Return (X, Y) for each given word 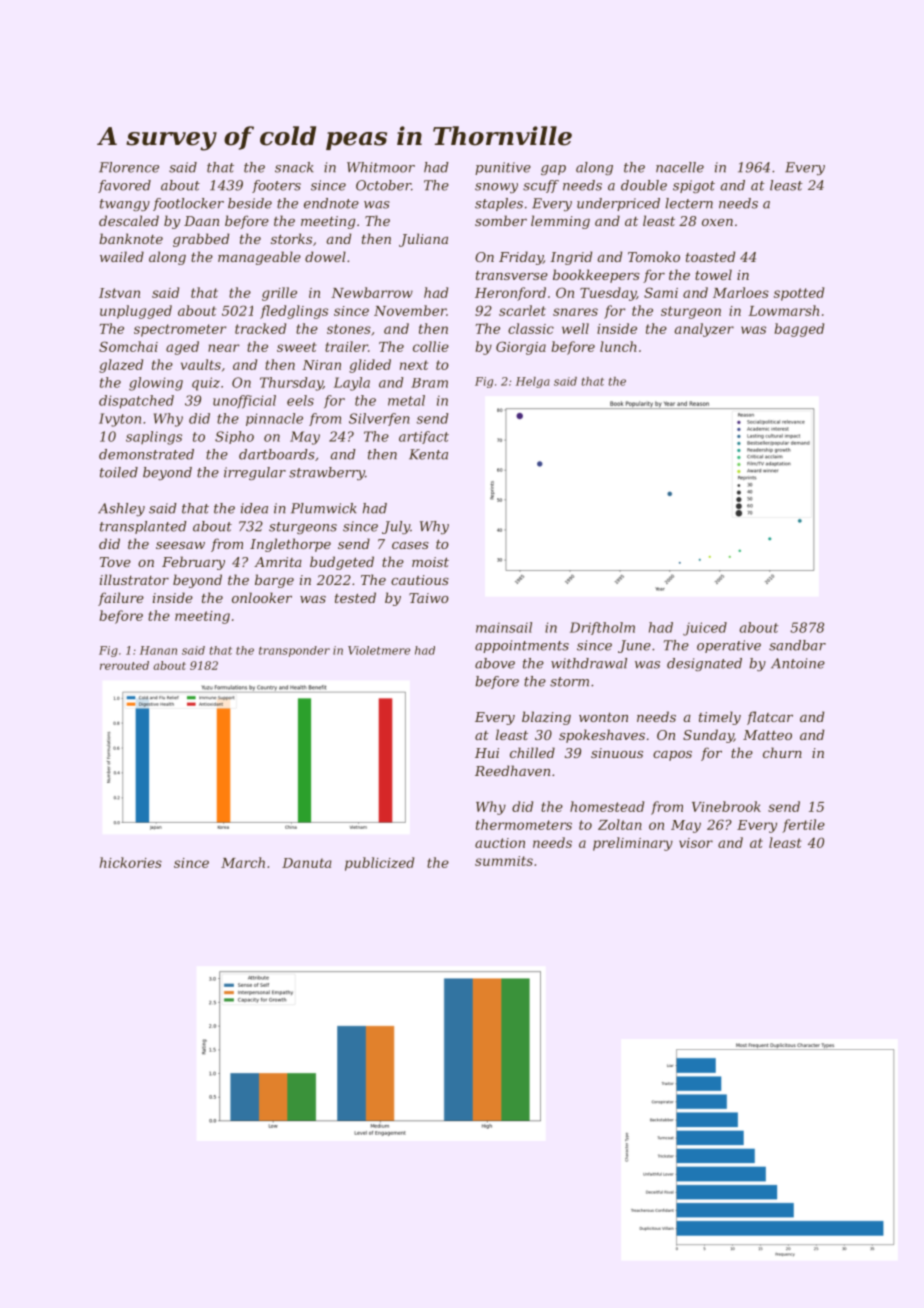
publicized (379, 864)
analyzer (704, 330)
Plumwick (324, 508)
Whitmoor (381, 167)
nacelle (680, 167)
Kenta (428, 454)
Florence (129, 167)
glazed (121, 366)
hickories (131, 862)
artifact (424, 437)
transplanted (143, 527)
